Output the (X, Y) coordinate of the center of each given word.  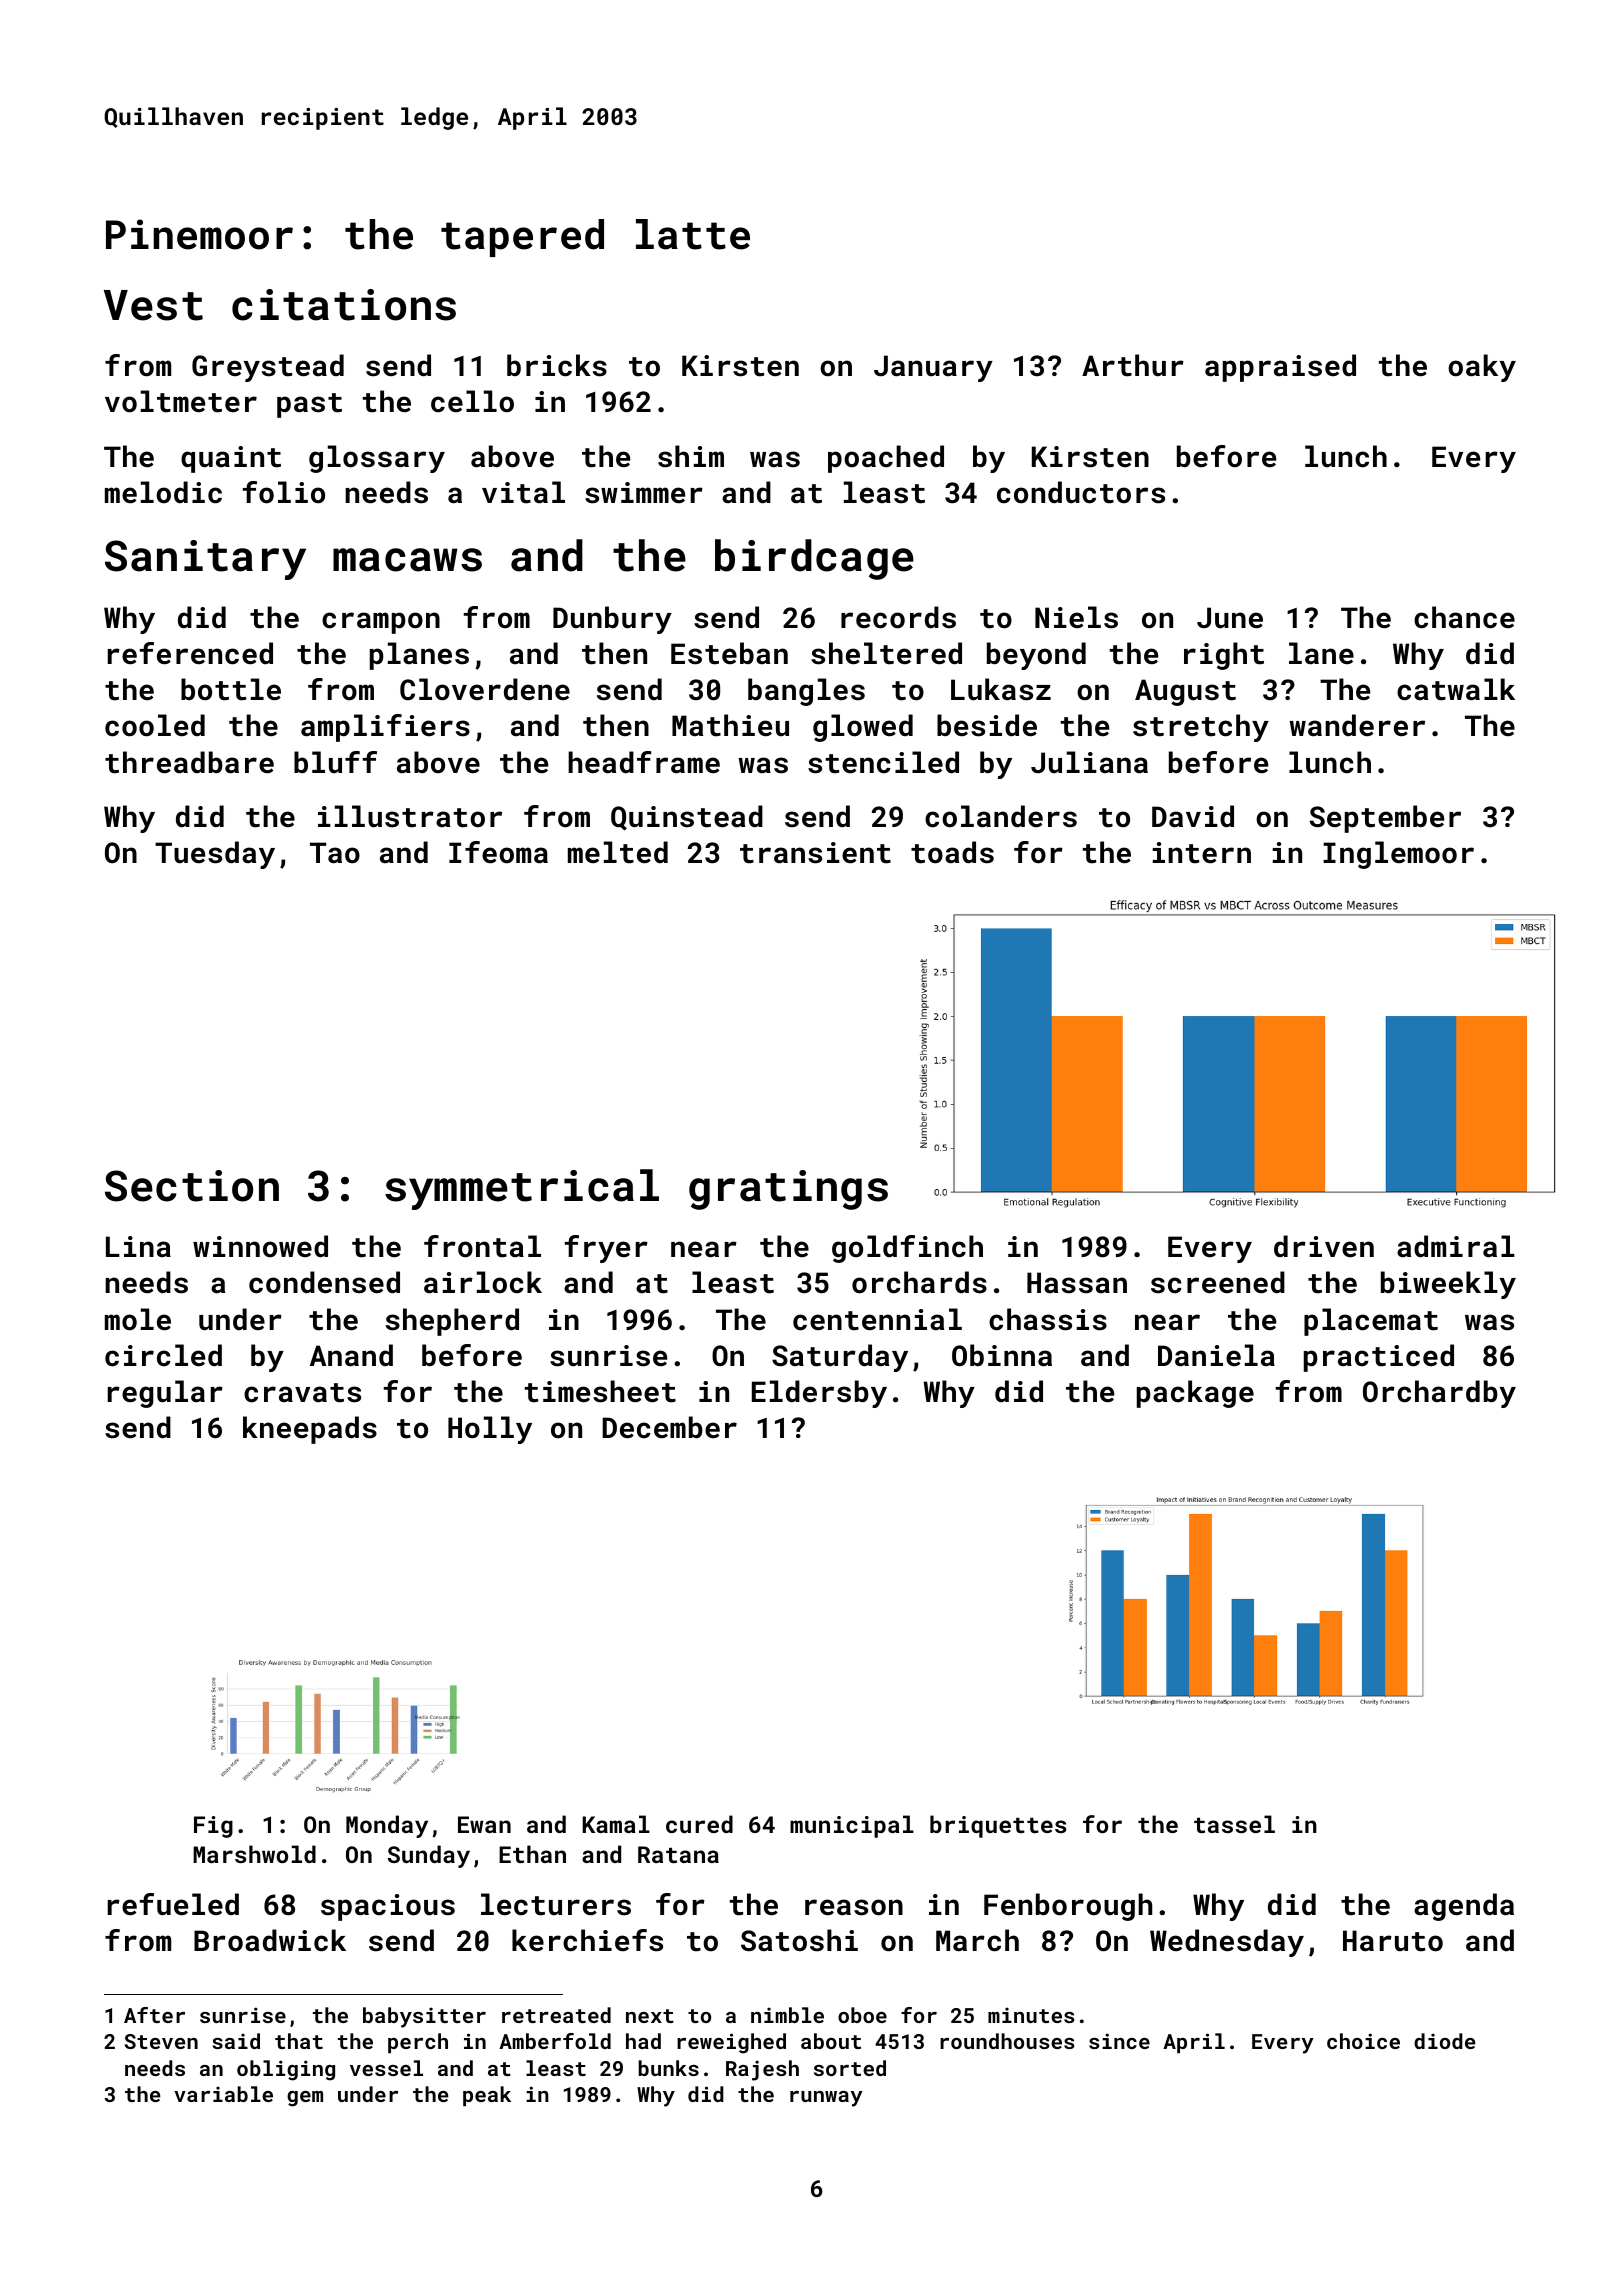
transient (815, 853)
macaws (407, 560)
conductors (1081, 492)
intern (1202, 853)
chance (1464, 617)
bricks (557, 365)
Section (192, 1186)
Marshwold (254, 1854)
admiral (1456, 1246)
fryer (606, 1249)
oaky (1482, 368)
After (154, 2015)
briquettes (998, 1826)
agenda (1464, 1907)
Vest (153, 305)
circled (163, 1355)
